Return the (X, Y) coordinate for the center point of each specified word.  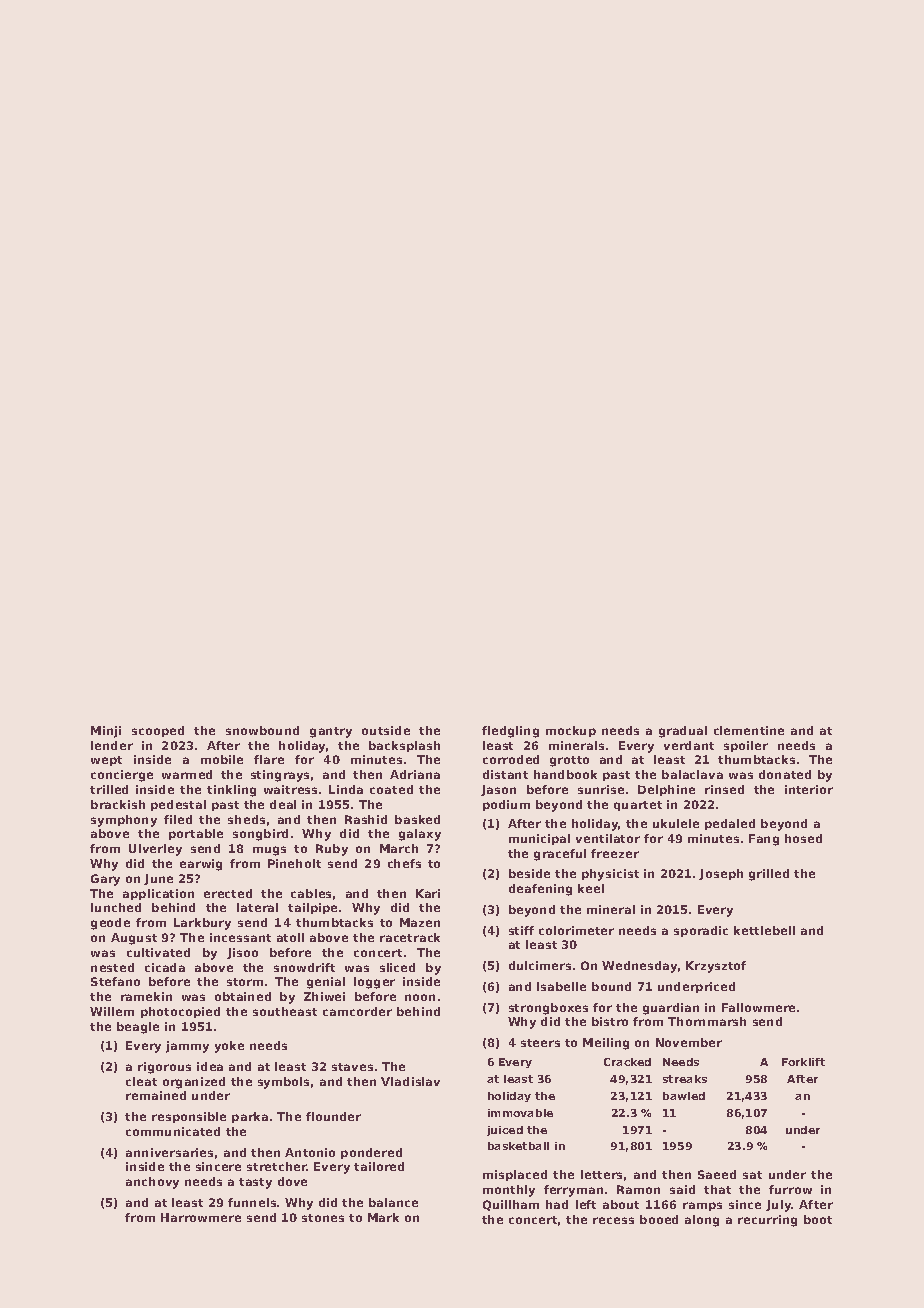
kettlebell (764, 930)
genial (326, 983)
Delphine (666, 790)
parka (250, 1117)
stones (323, 1218)
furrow (790, 1189)
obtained (243, 996)
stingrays (280, 776)
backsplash (404, 746)
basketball (518, 1146)
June (158, 879)
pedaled (730, 824)
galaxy (420, 835)
